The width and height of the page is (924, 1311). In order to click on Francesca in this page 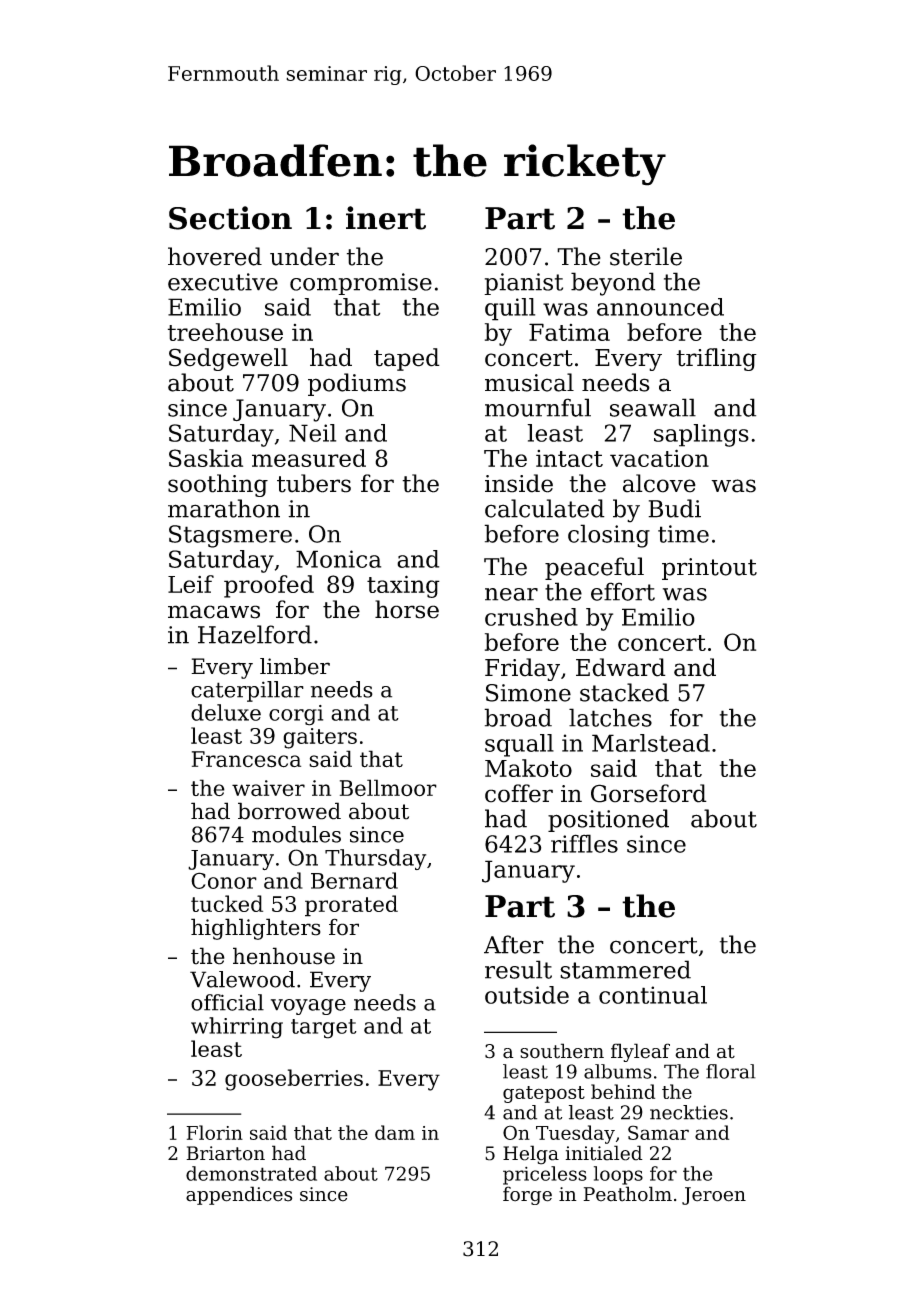, I will do `click(246, 759)`.
